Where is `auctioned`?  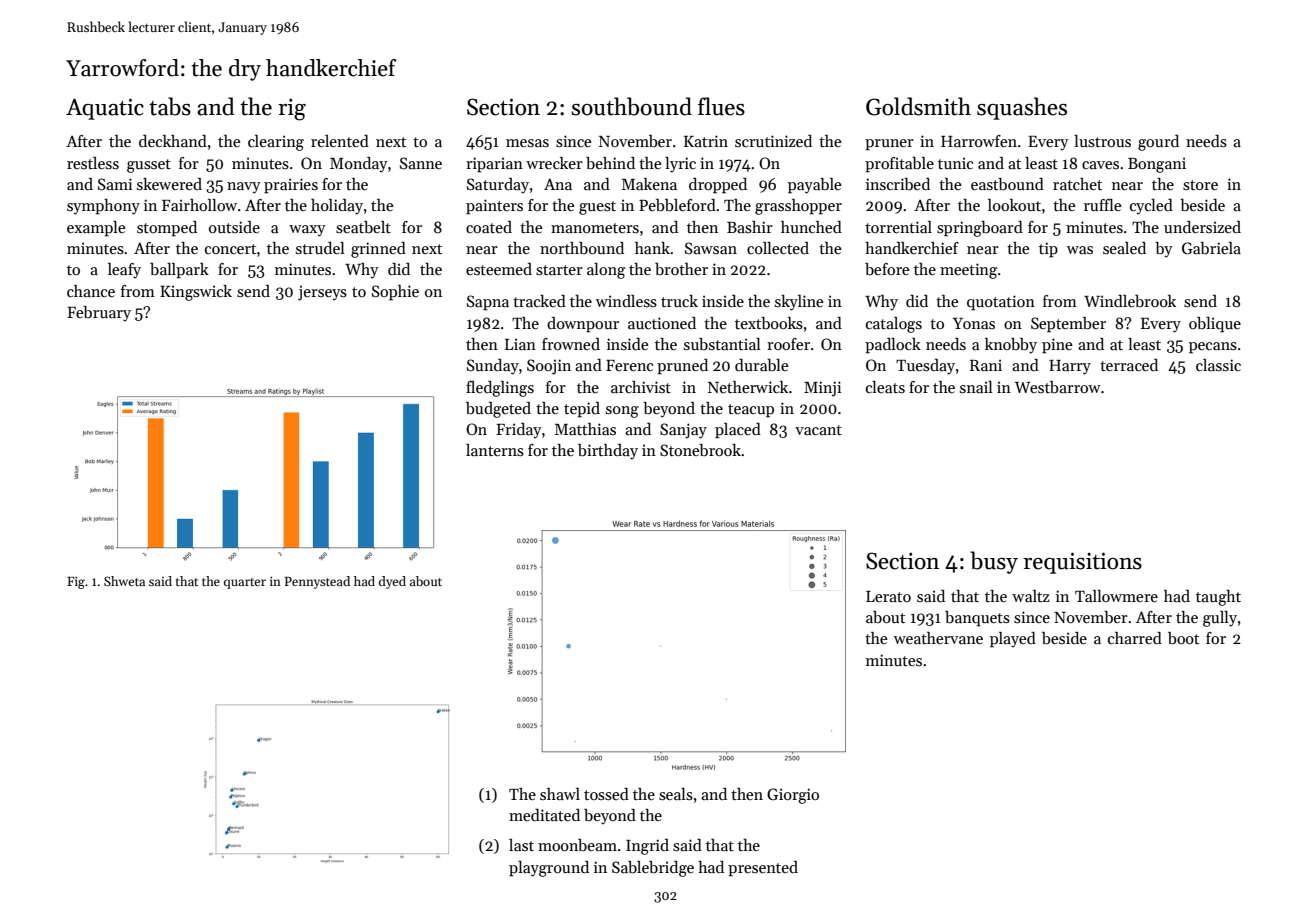
auctioned is located at coordinates (662, 323).
